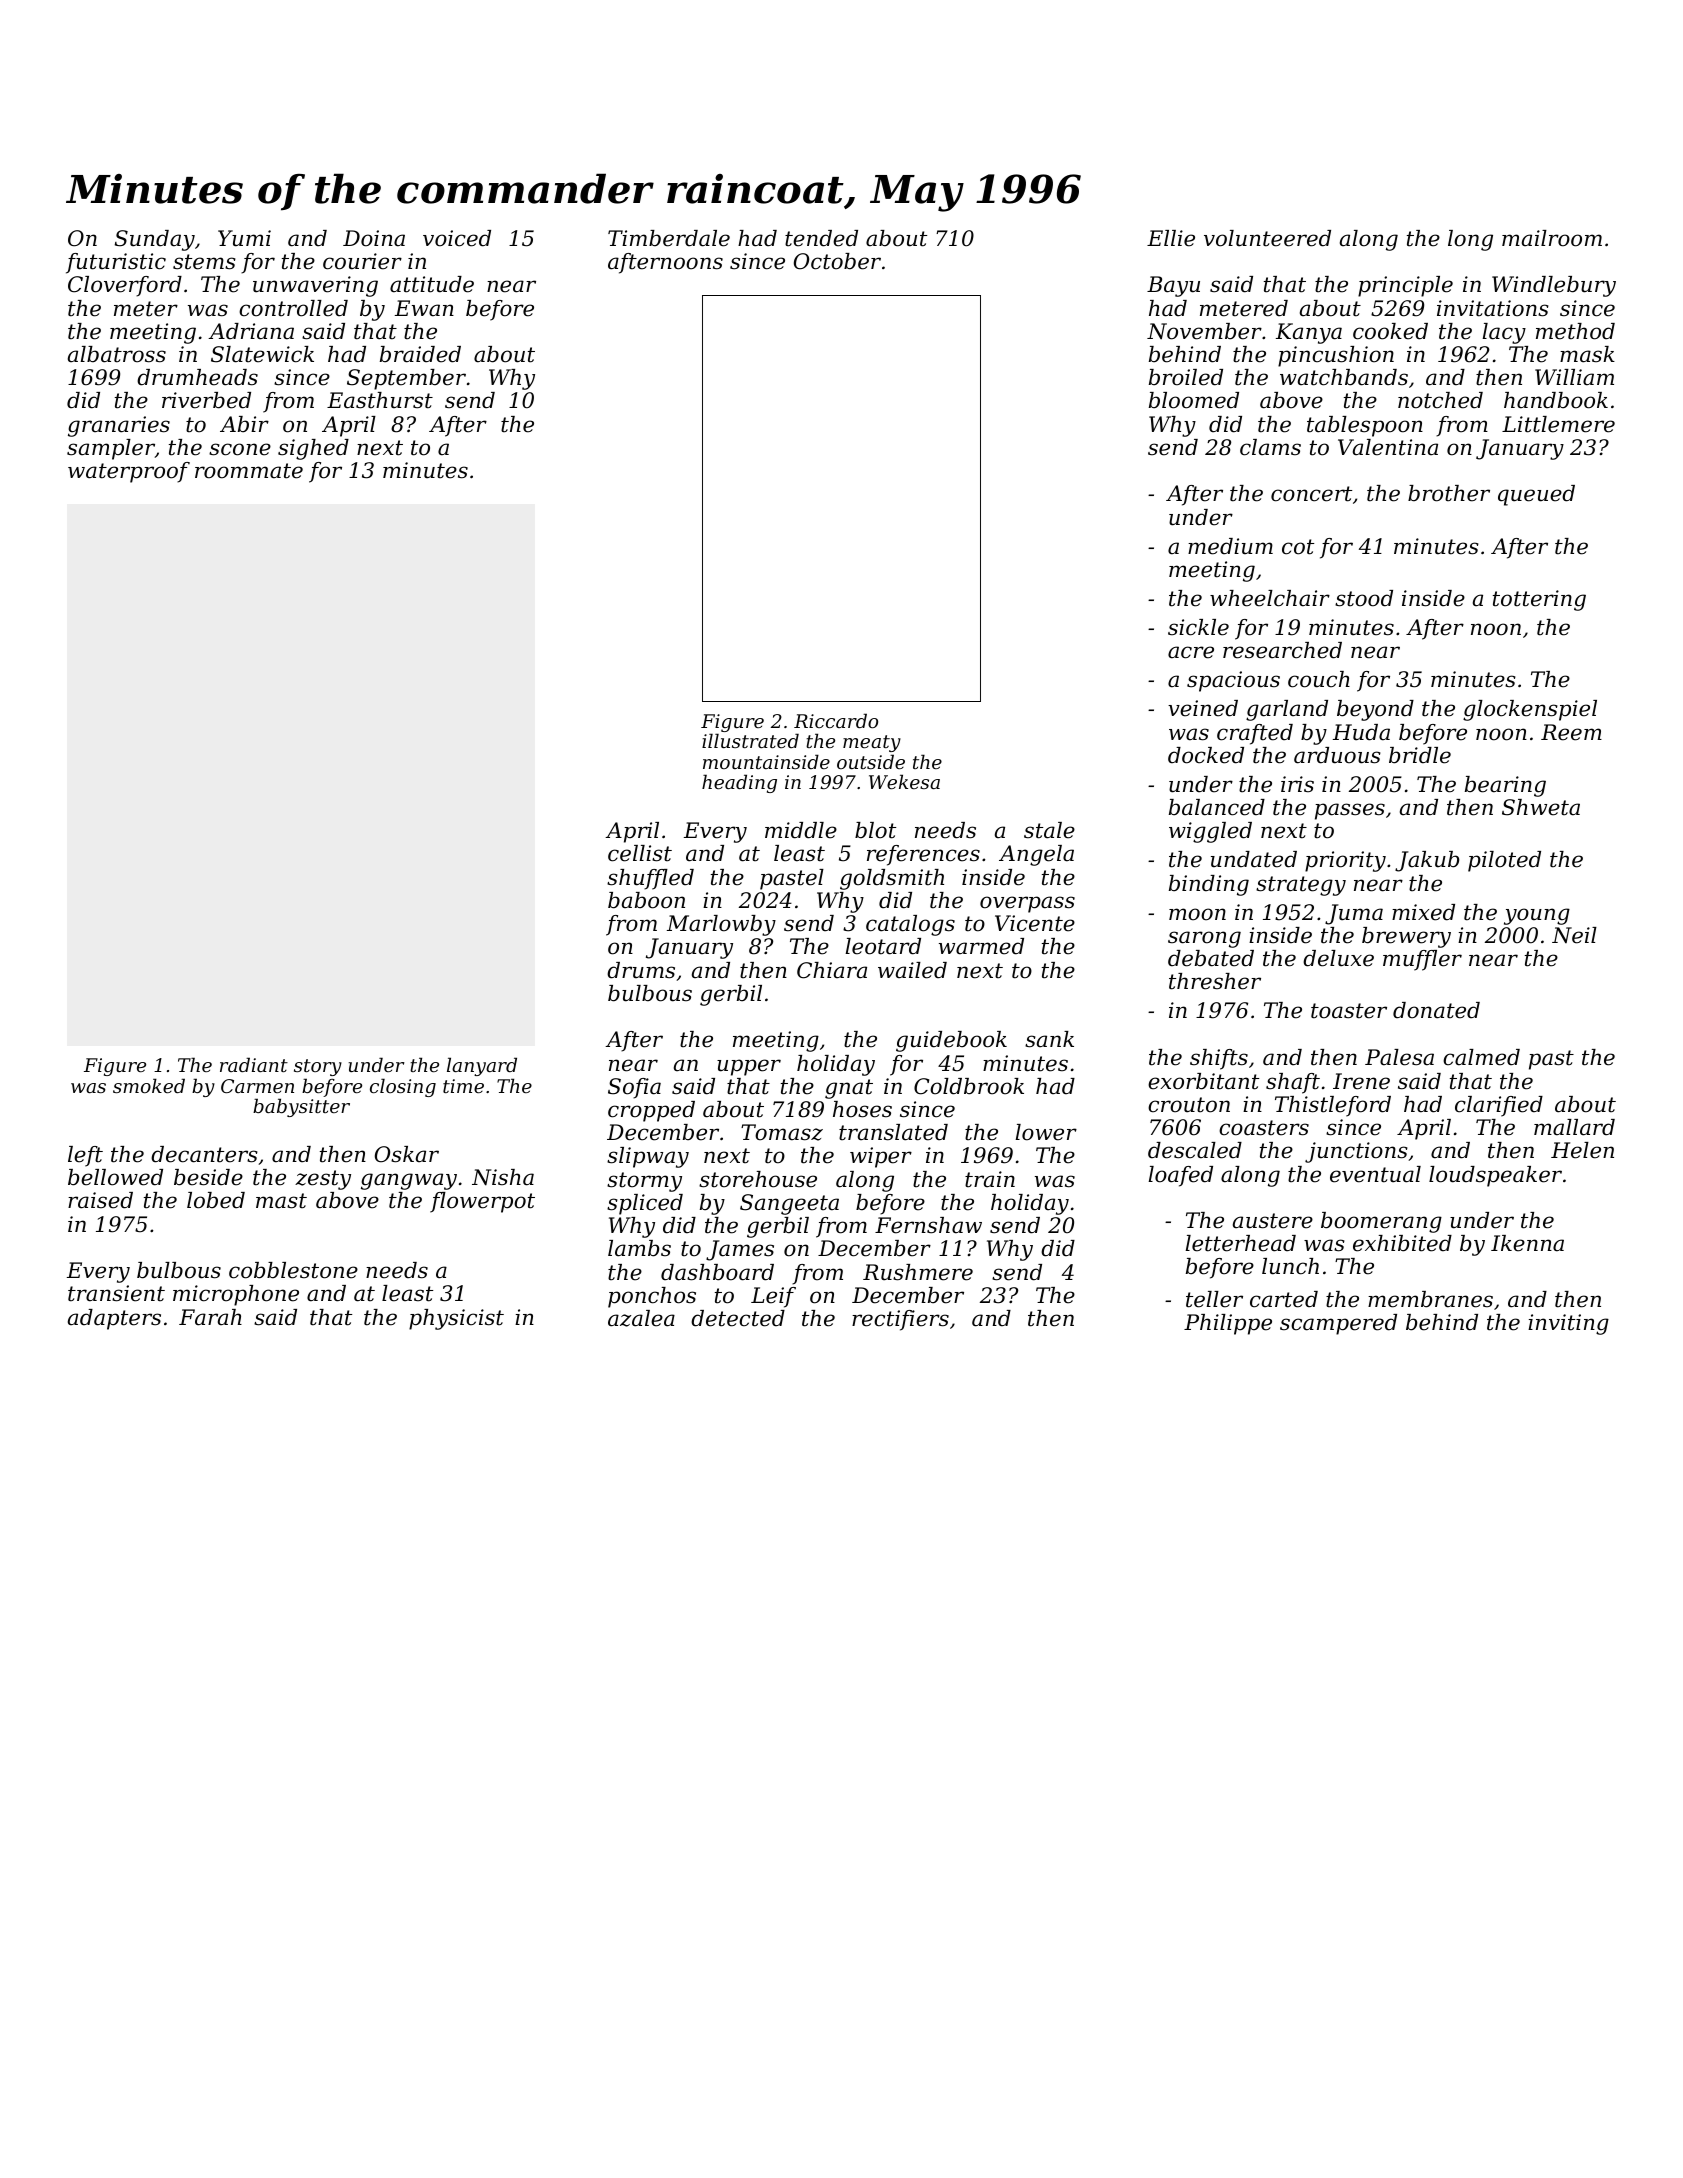 This screenshot has width=1683, height=2178. What do you see at coordinates (155, 240) in the screenshot?
I see `Sunday` at bounding box center [155, 240].
